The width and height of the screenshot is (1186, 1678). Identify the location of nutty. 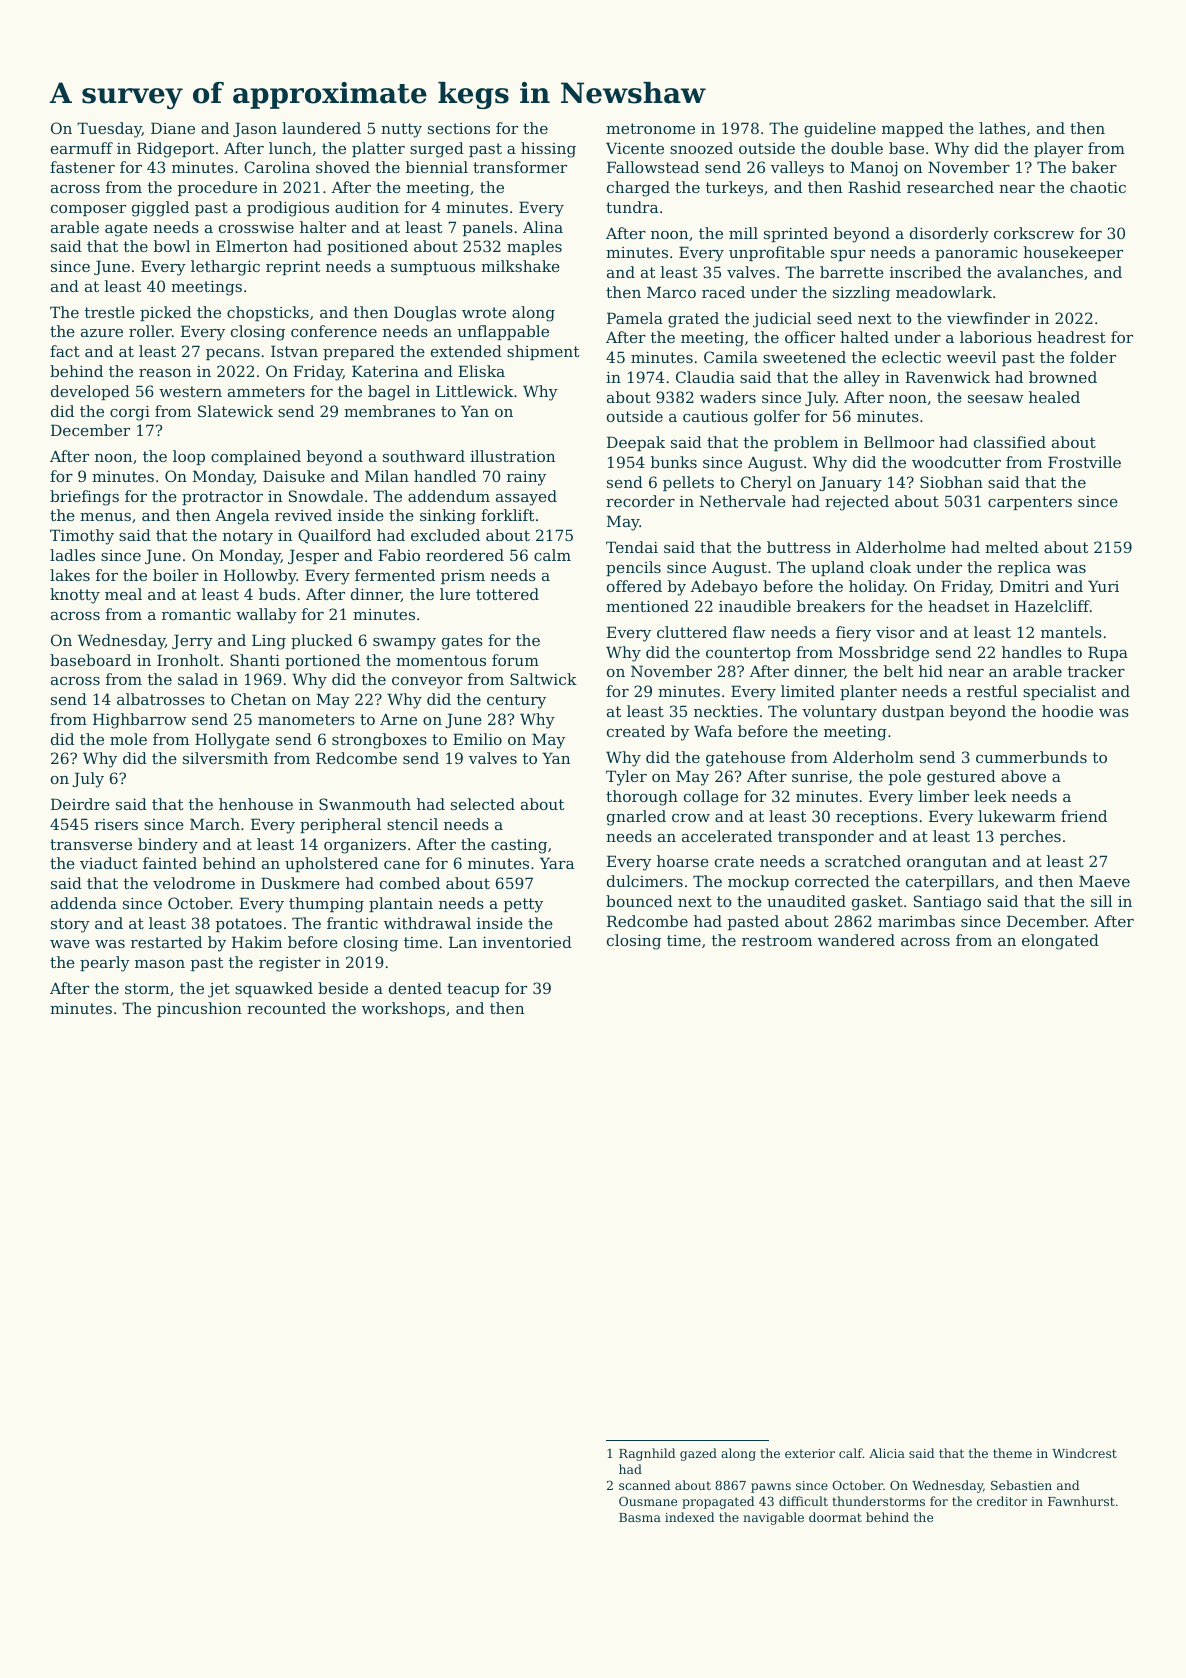
(401, 130).
